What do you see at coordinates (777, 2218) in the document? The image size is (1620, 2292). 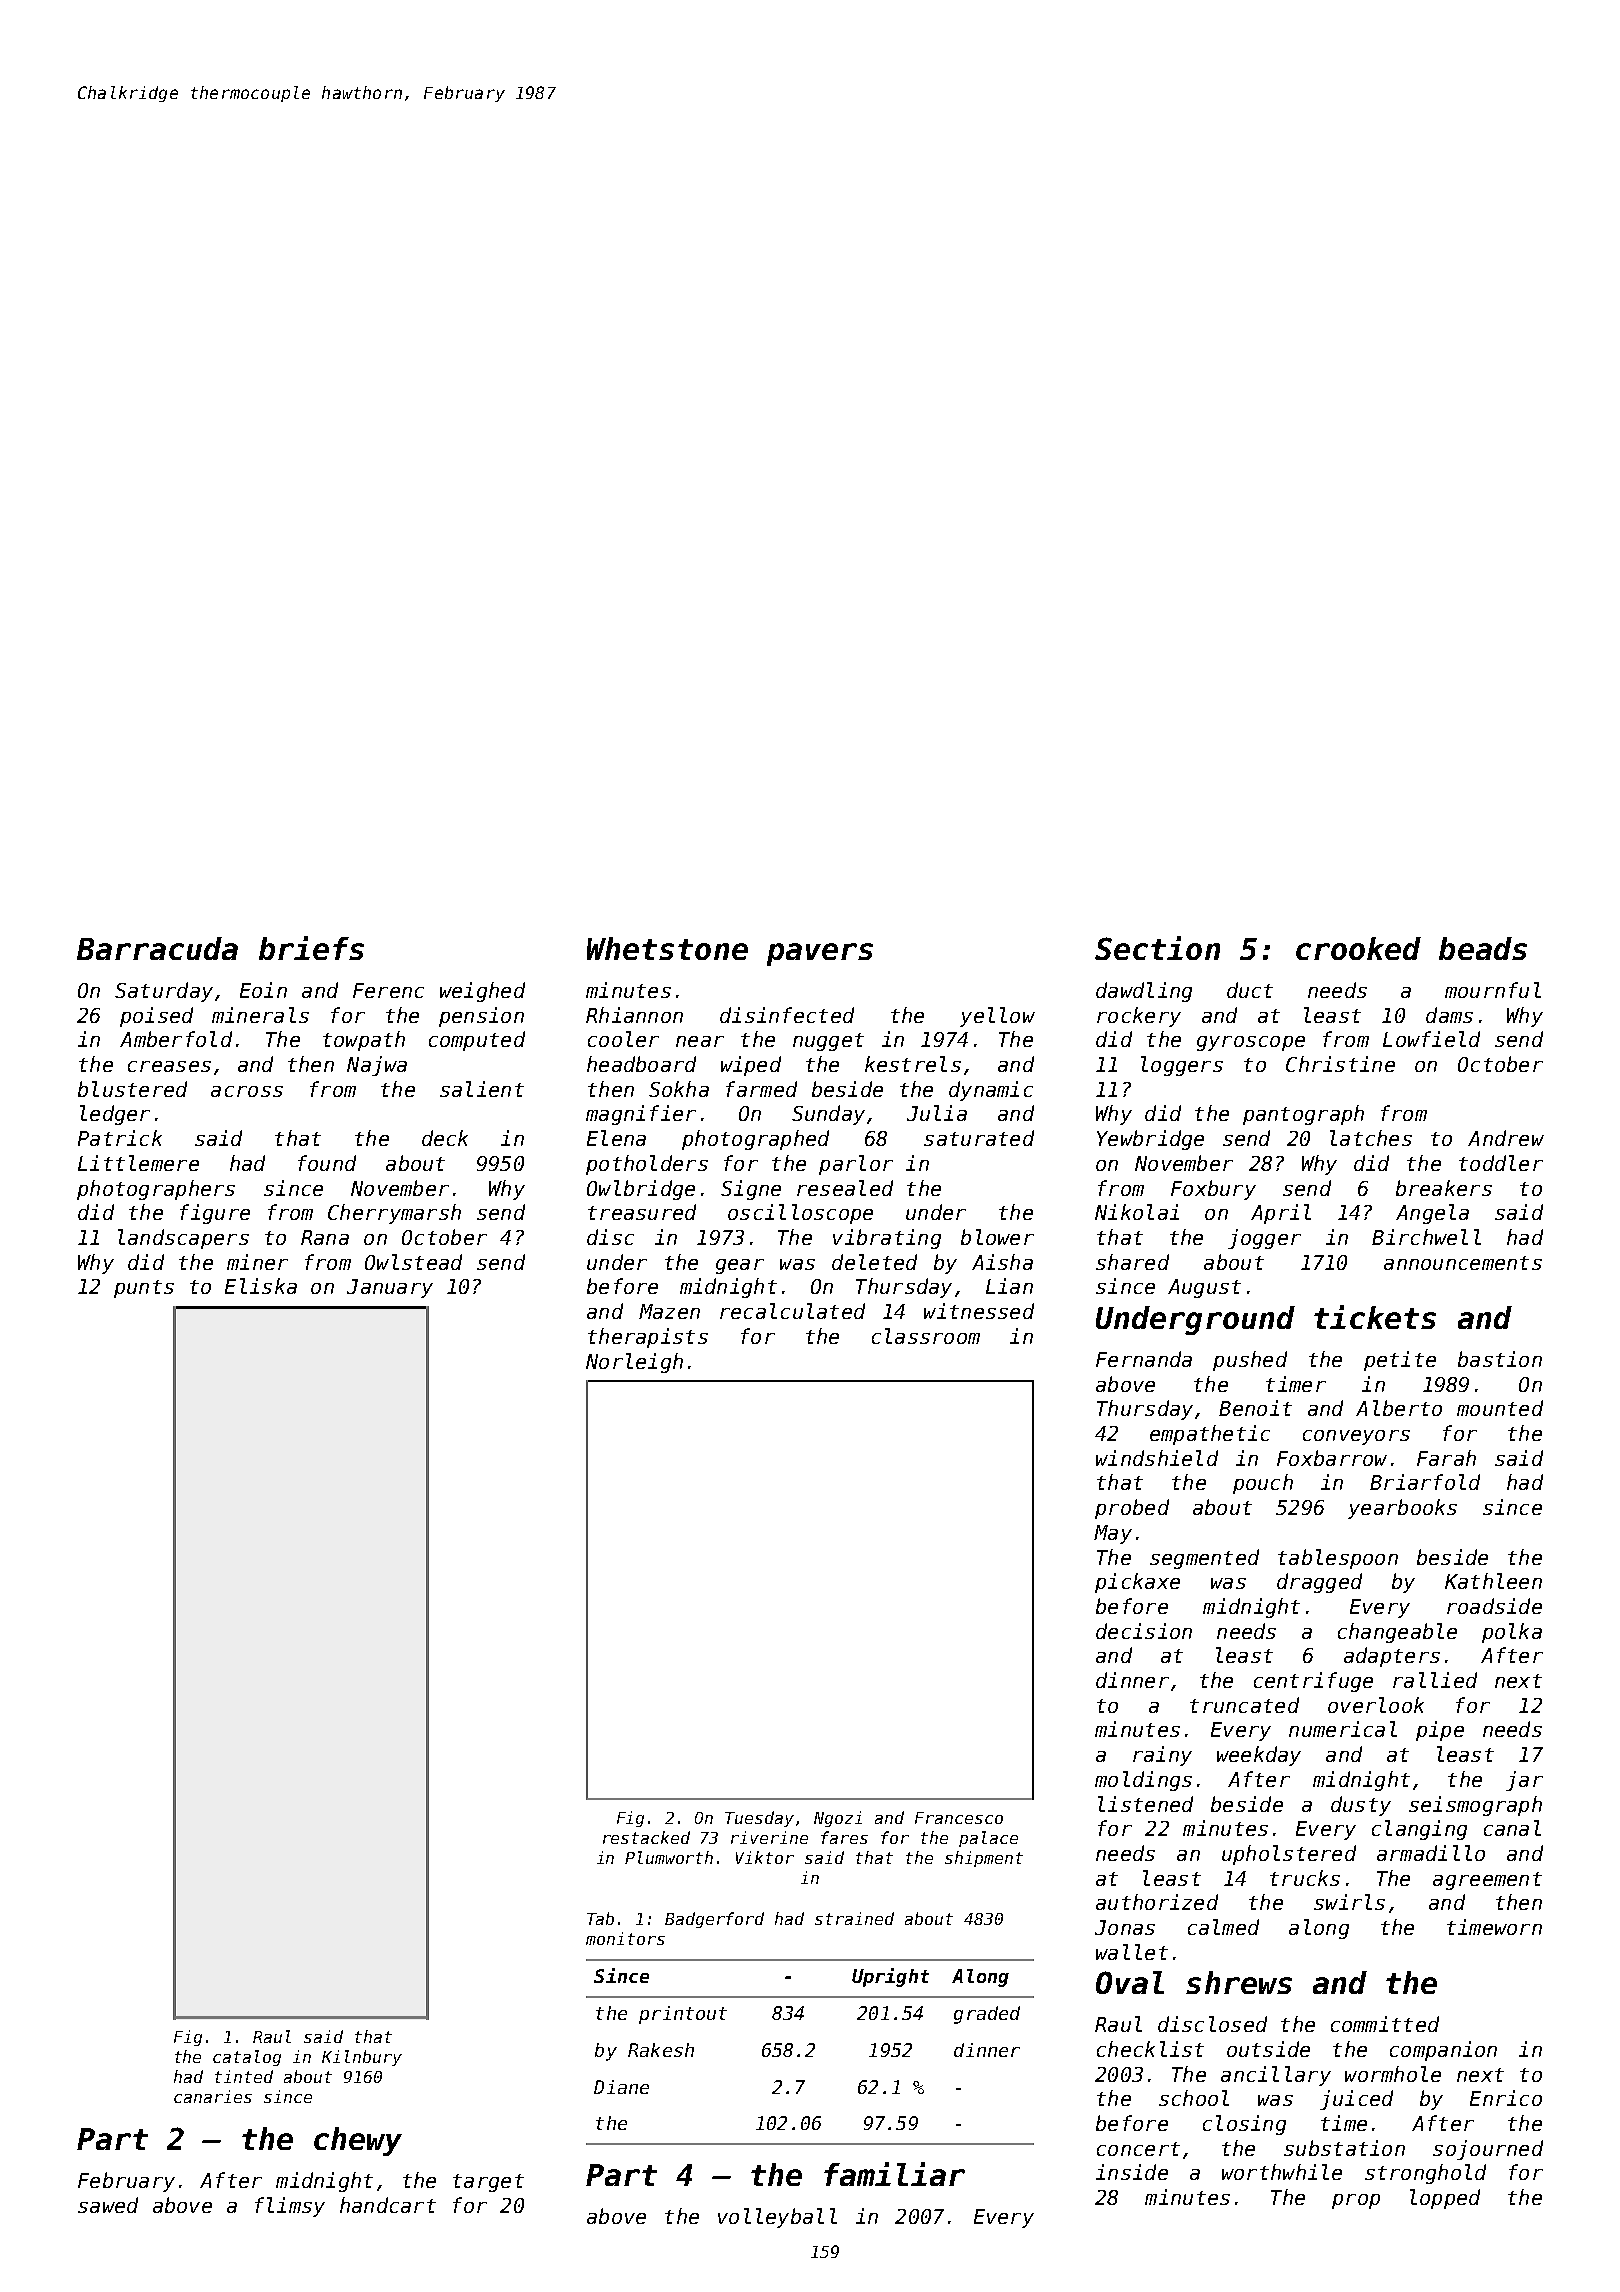 I see `volleyball` at bounding box center [777, 2218].
